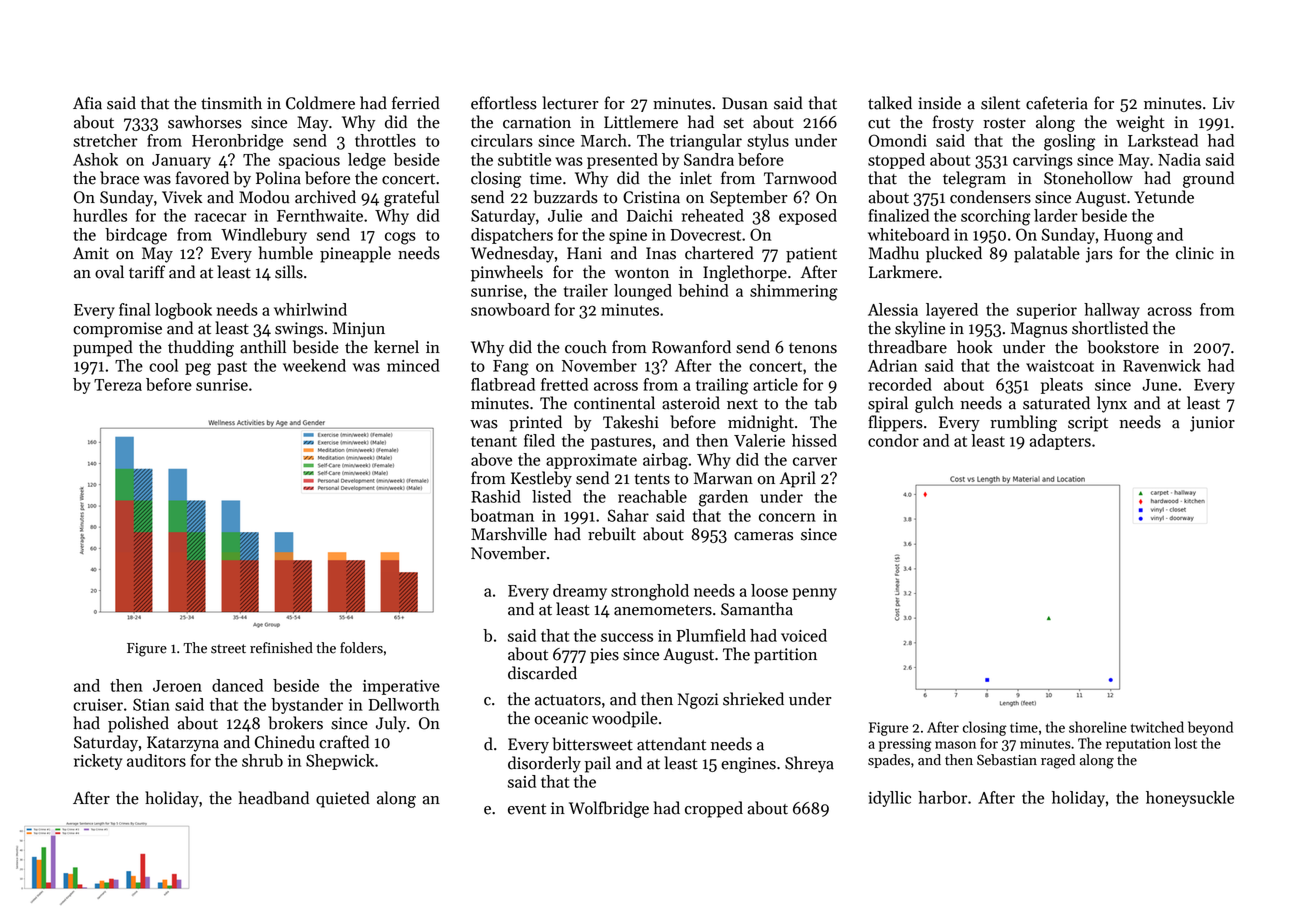  What do you see at coordinates (1060, 442) in the document?
I see `adapters` at bounding box center [1060, 442].
